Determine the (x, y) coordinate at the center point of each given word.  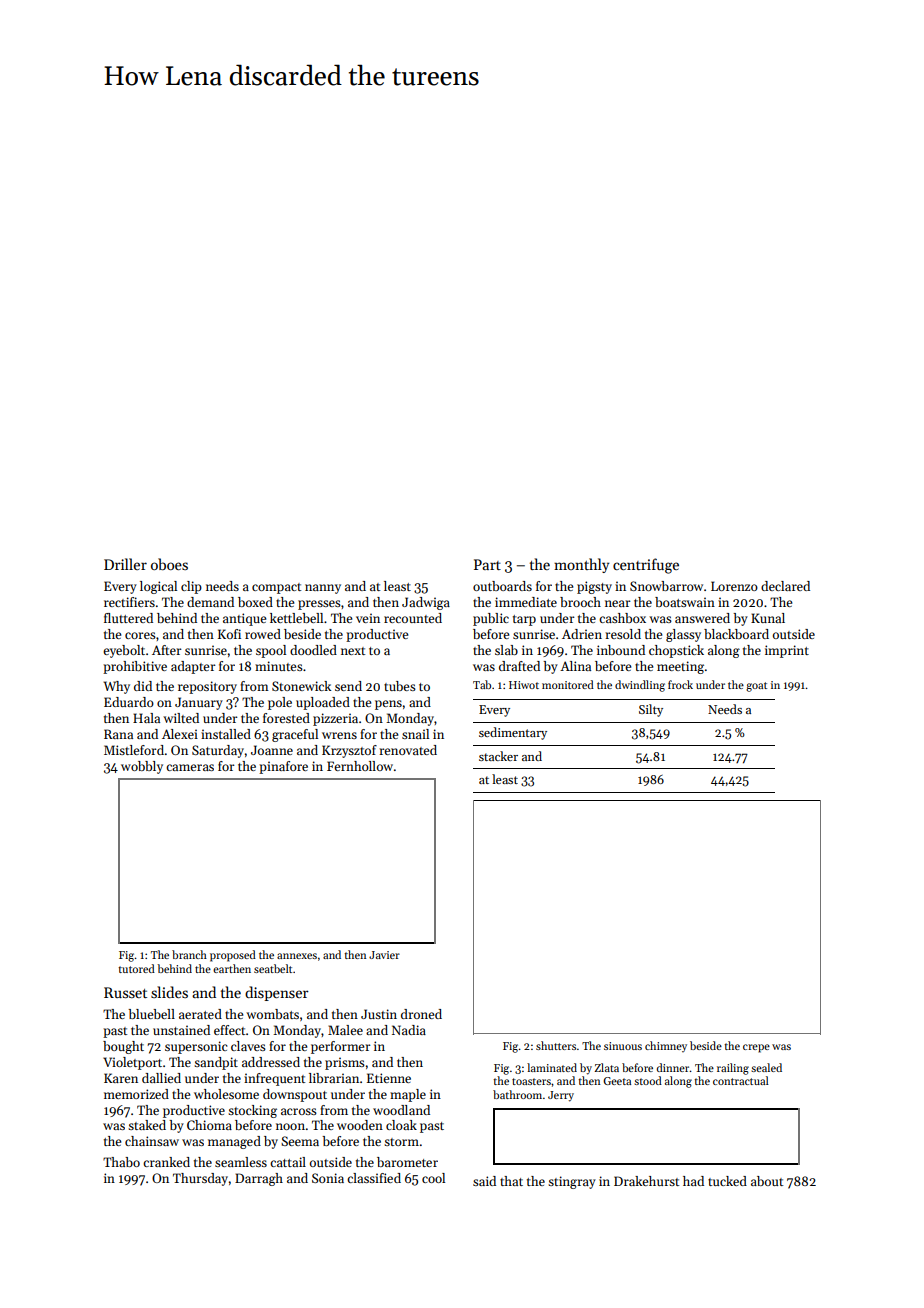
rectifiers (129, 602)
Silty (651, 710)
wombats (272, 1014)
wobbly (142, 767)
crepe (756, 1048)
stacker (498, 756)
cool (433, 1178)
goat (756, 687)
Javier (384, 955)
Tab (482, 684)
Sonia (328, 1178)
